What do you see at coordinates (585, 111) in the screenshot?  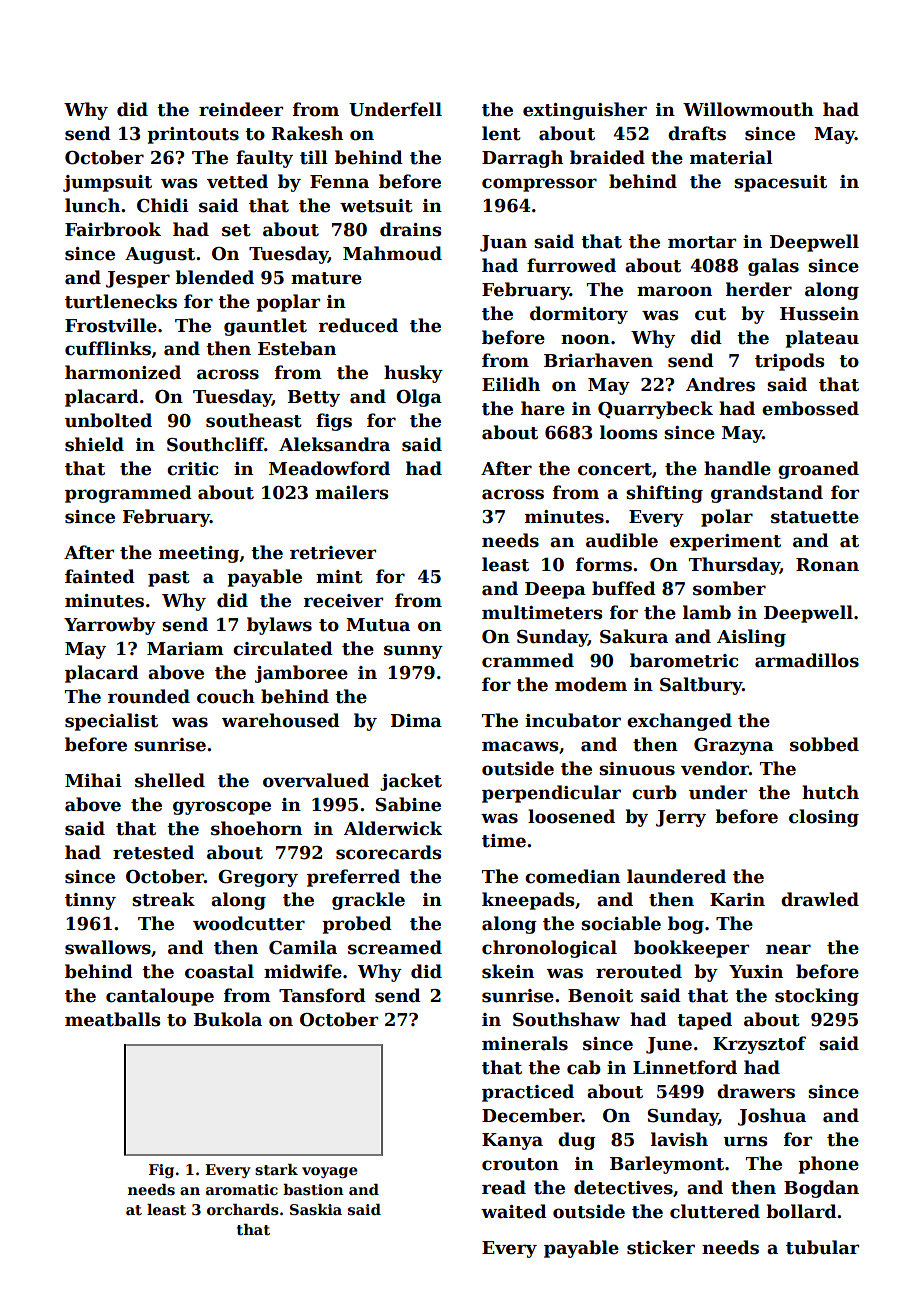 I see `extinguisher` at bounding box center [585, 111].
